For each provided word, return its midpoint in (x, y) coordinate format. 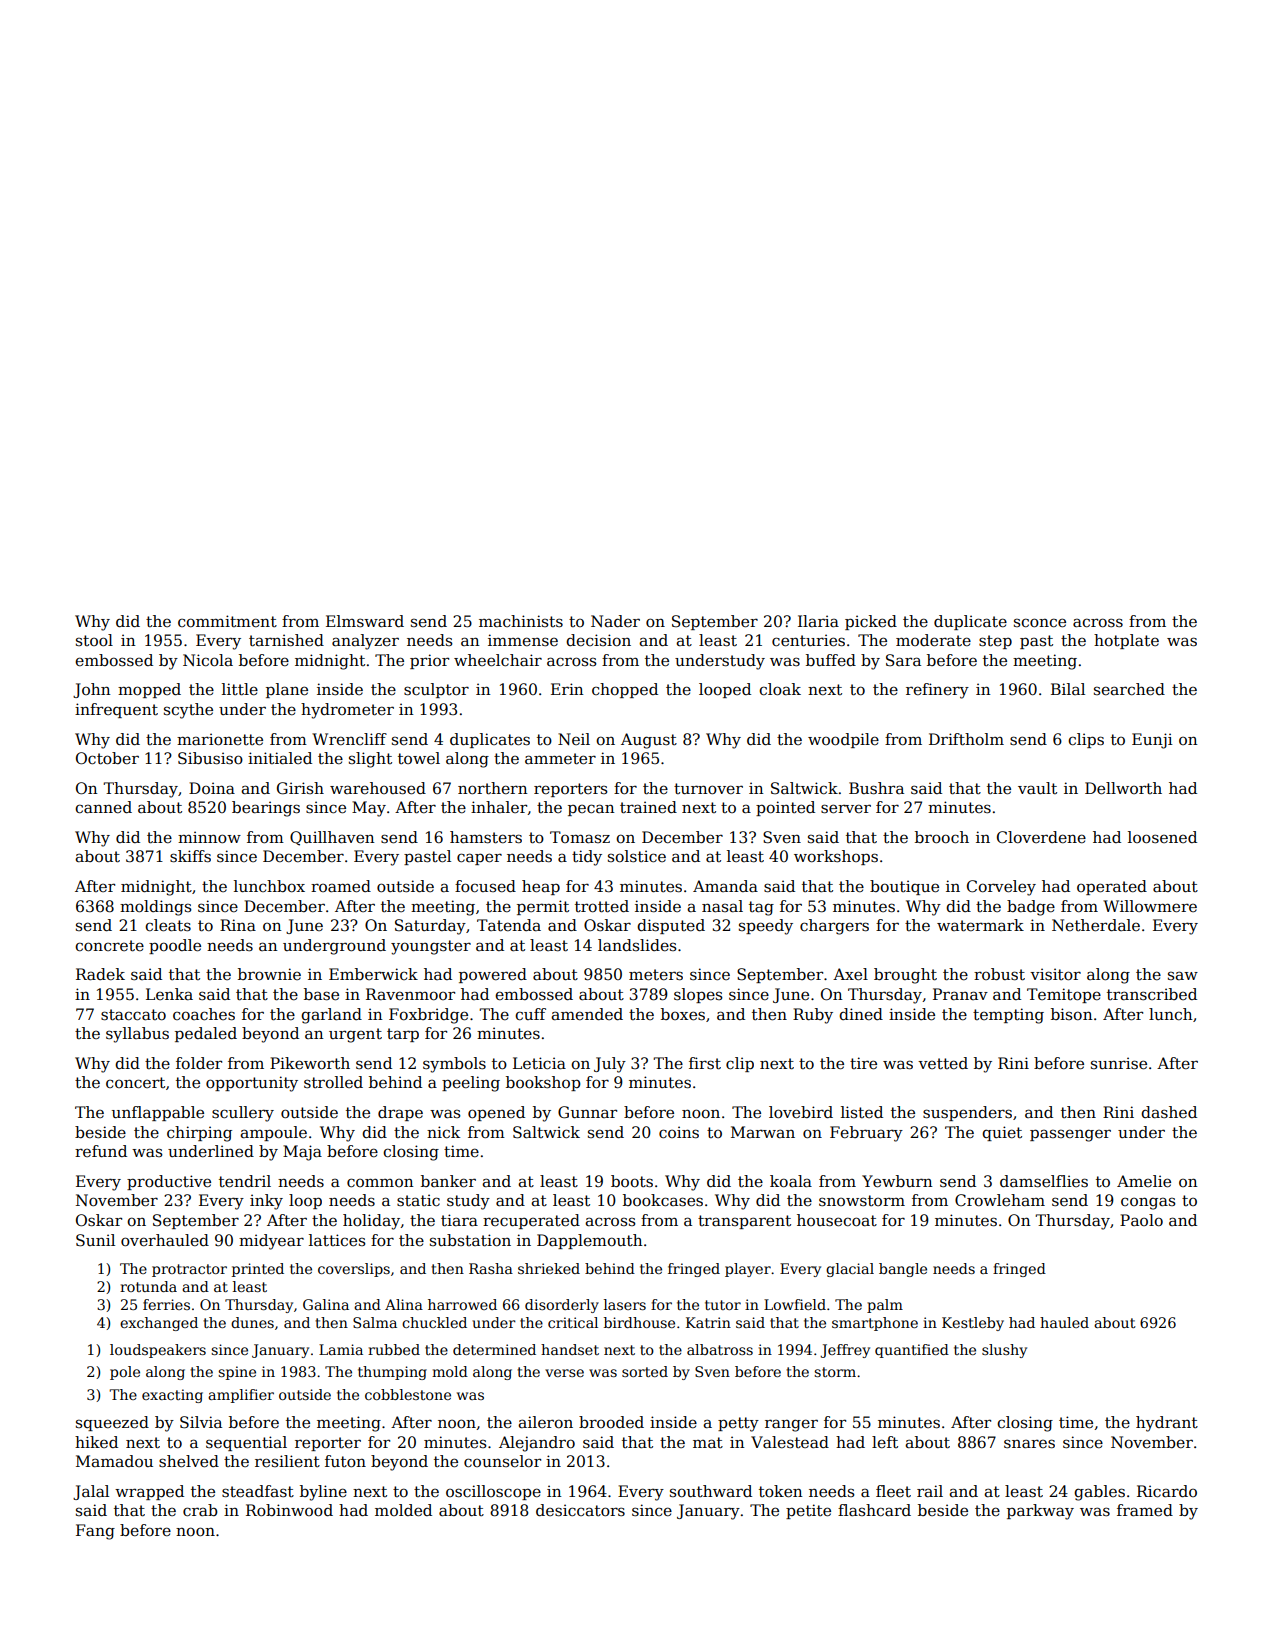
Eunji (1152, 741)
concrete (109, 946)
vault (1037, 788)
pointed (785, 808)
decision (598, 640)
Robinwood (289, 1510)
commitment (227, 621)
